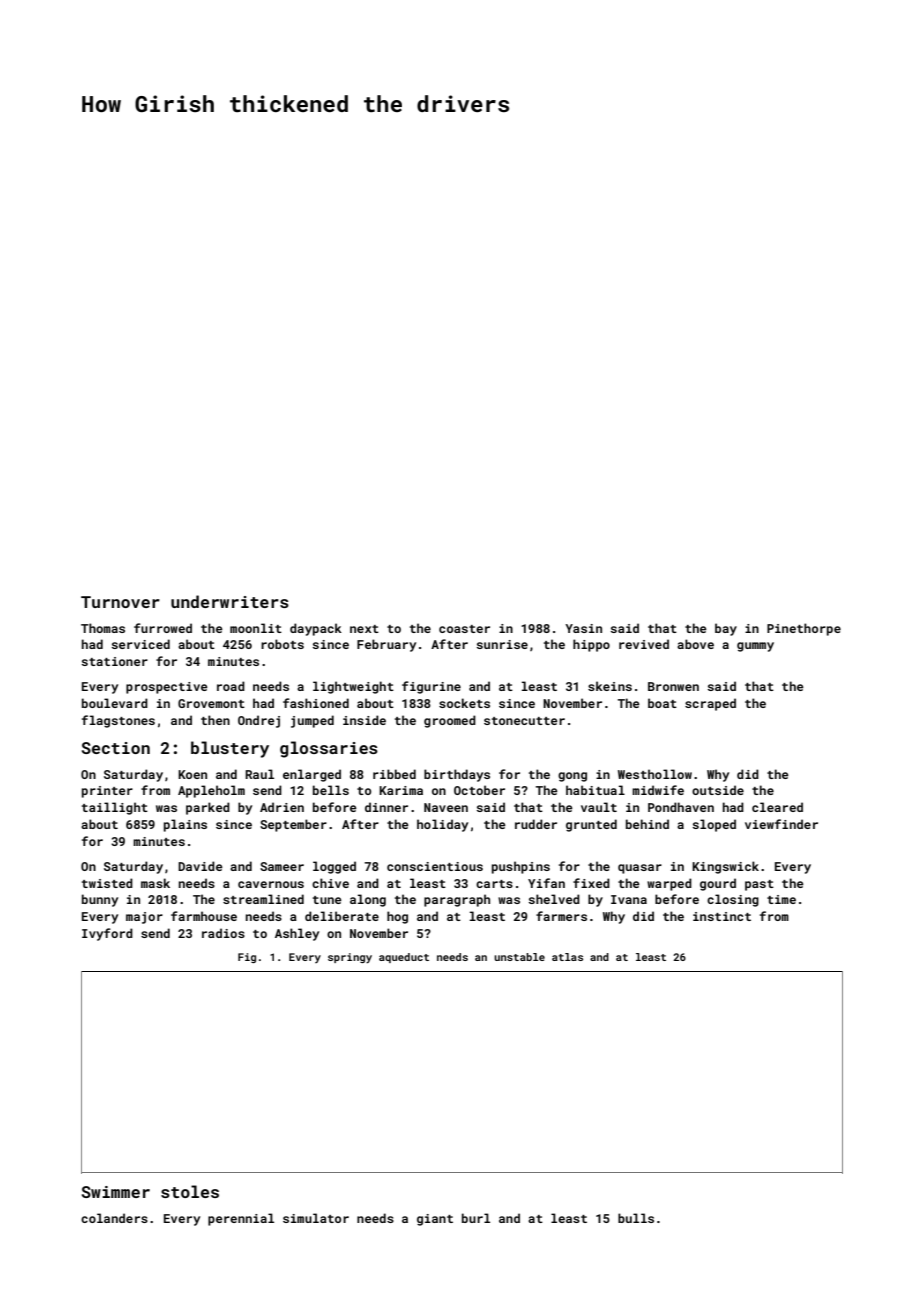  Describe the element at coordinates (223, 933) in the screenshot. I see `radios` at that location.
